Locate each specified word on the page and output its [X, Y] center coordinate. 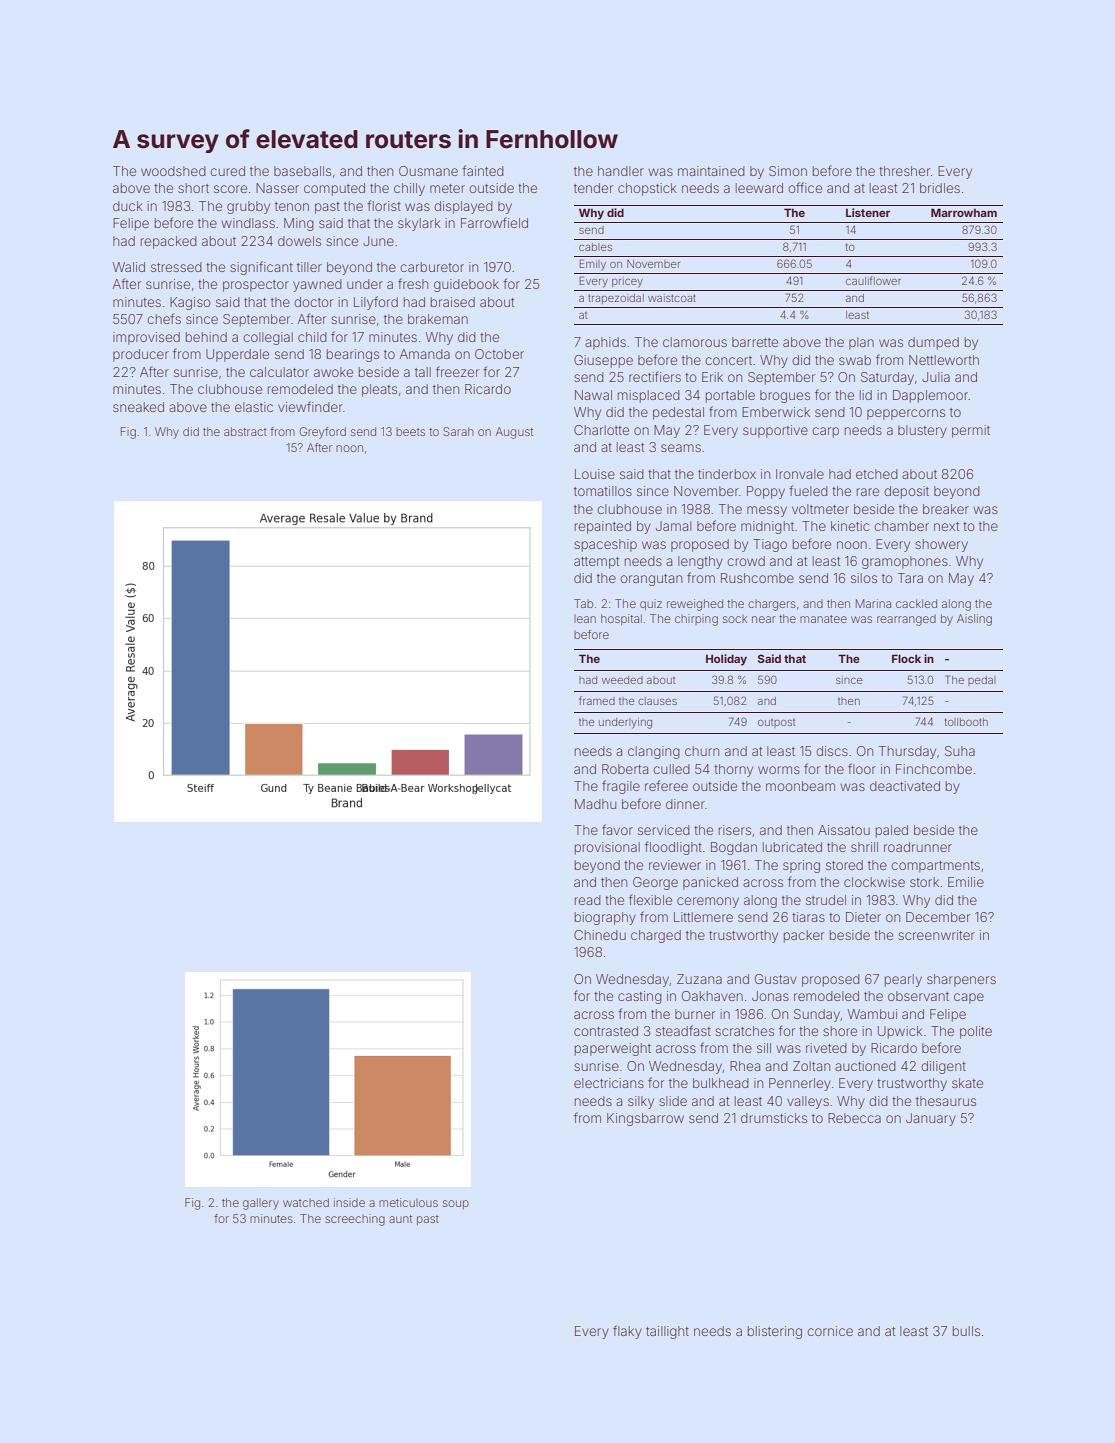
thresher [904, 171]
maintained [711, 171]
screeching [355, 1220]
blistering [775, 1332]
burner [695, 1014]
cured [227, 171]
